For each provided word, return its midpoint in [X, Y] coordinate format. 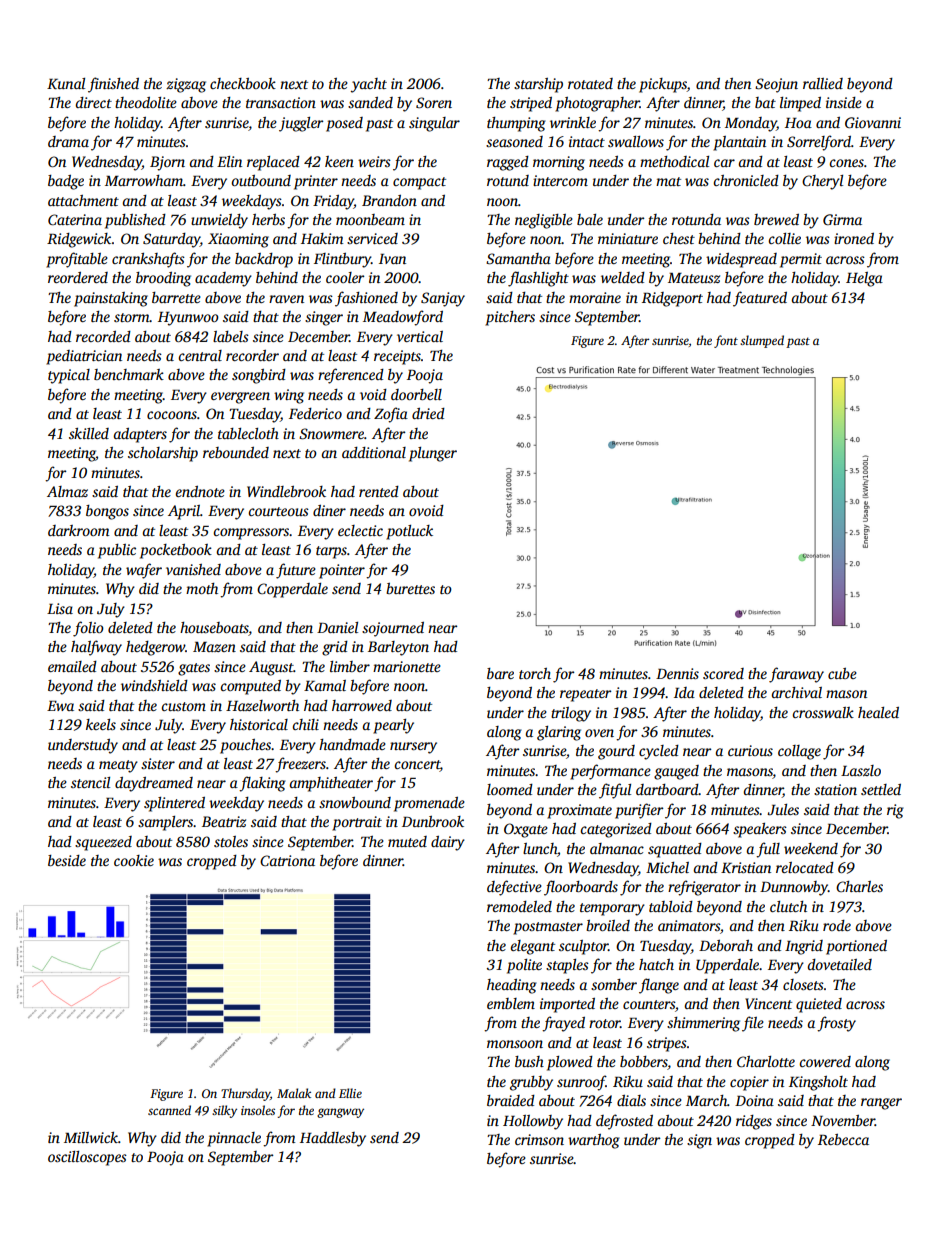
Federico [315, 413]
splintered [174, 804]
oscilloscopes [87, 1158]
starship [538, 85]
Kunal [66, 83]
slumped [762, 341]
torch [535, 673]
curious [750, 750]
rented [379, 491]
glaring [559, 733]
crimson [539, 1139]
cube [842, 673]
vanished [193, 569]
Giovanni [873, 122]
